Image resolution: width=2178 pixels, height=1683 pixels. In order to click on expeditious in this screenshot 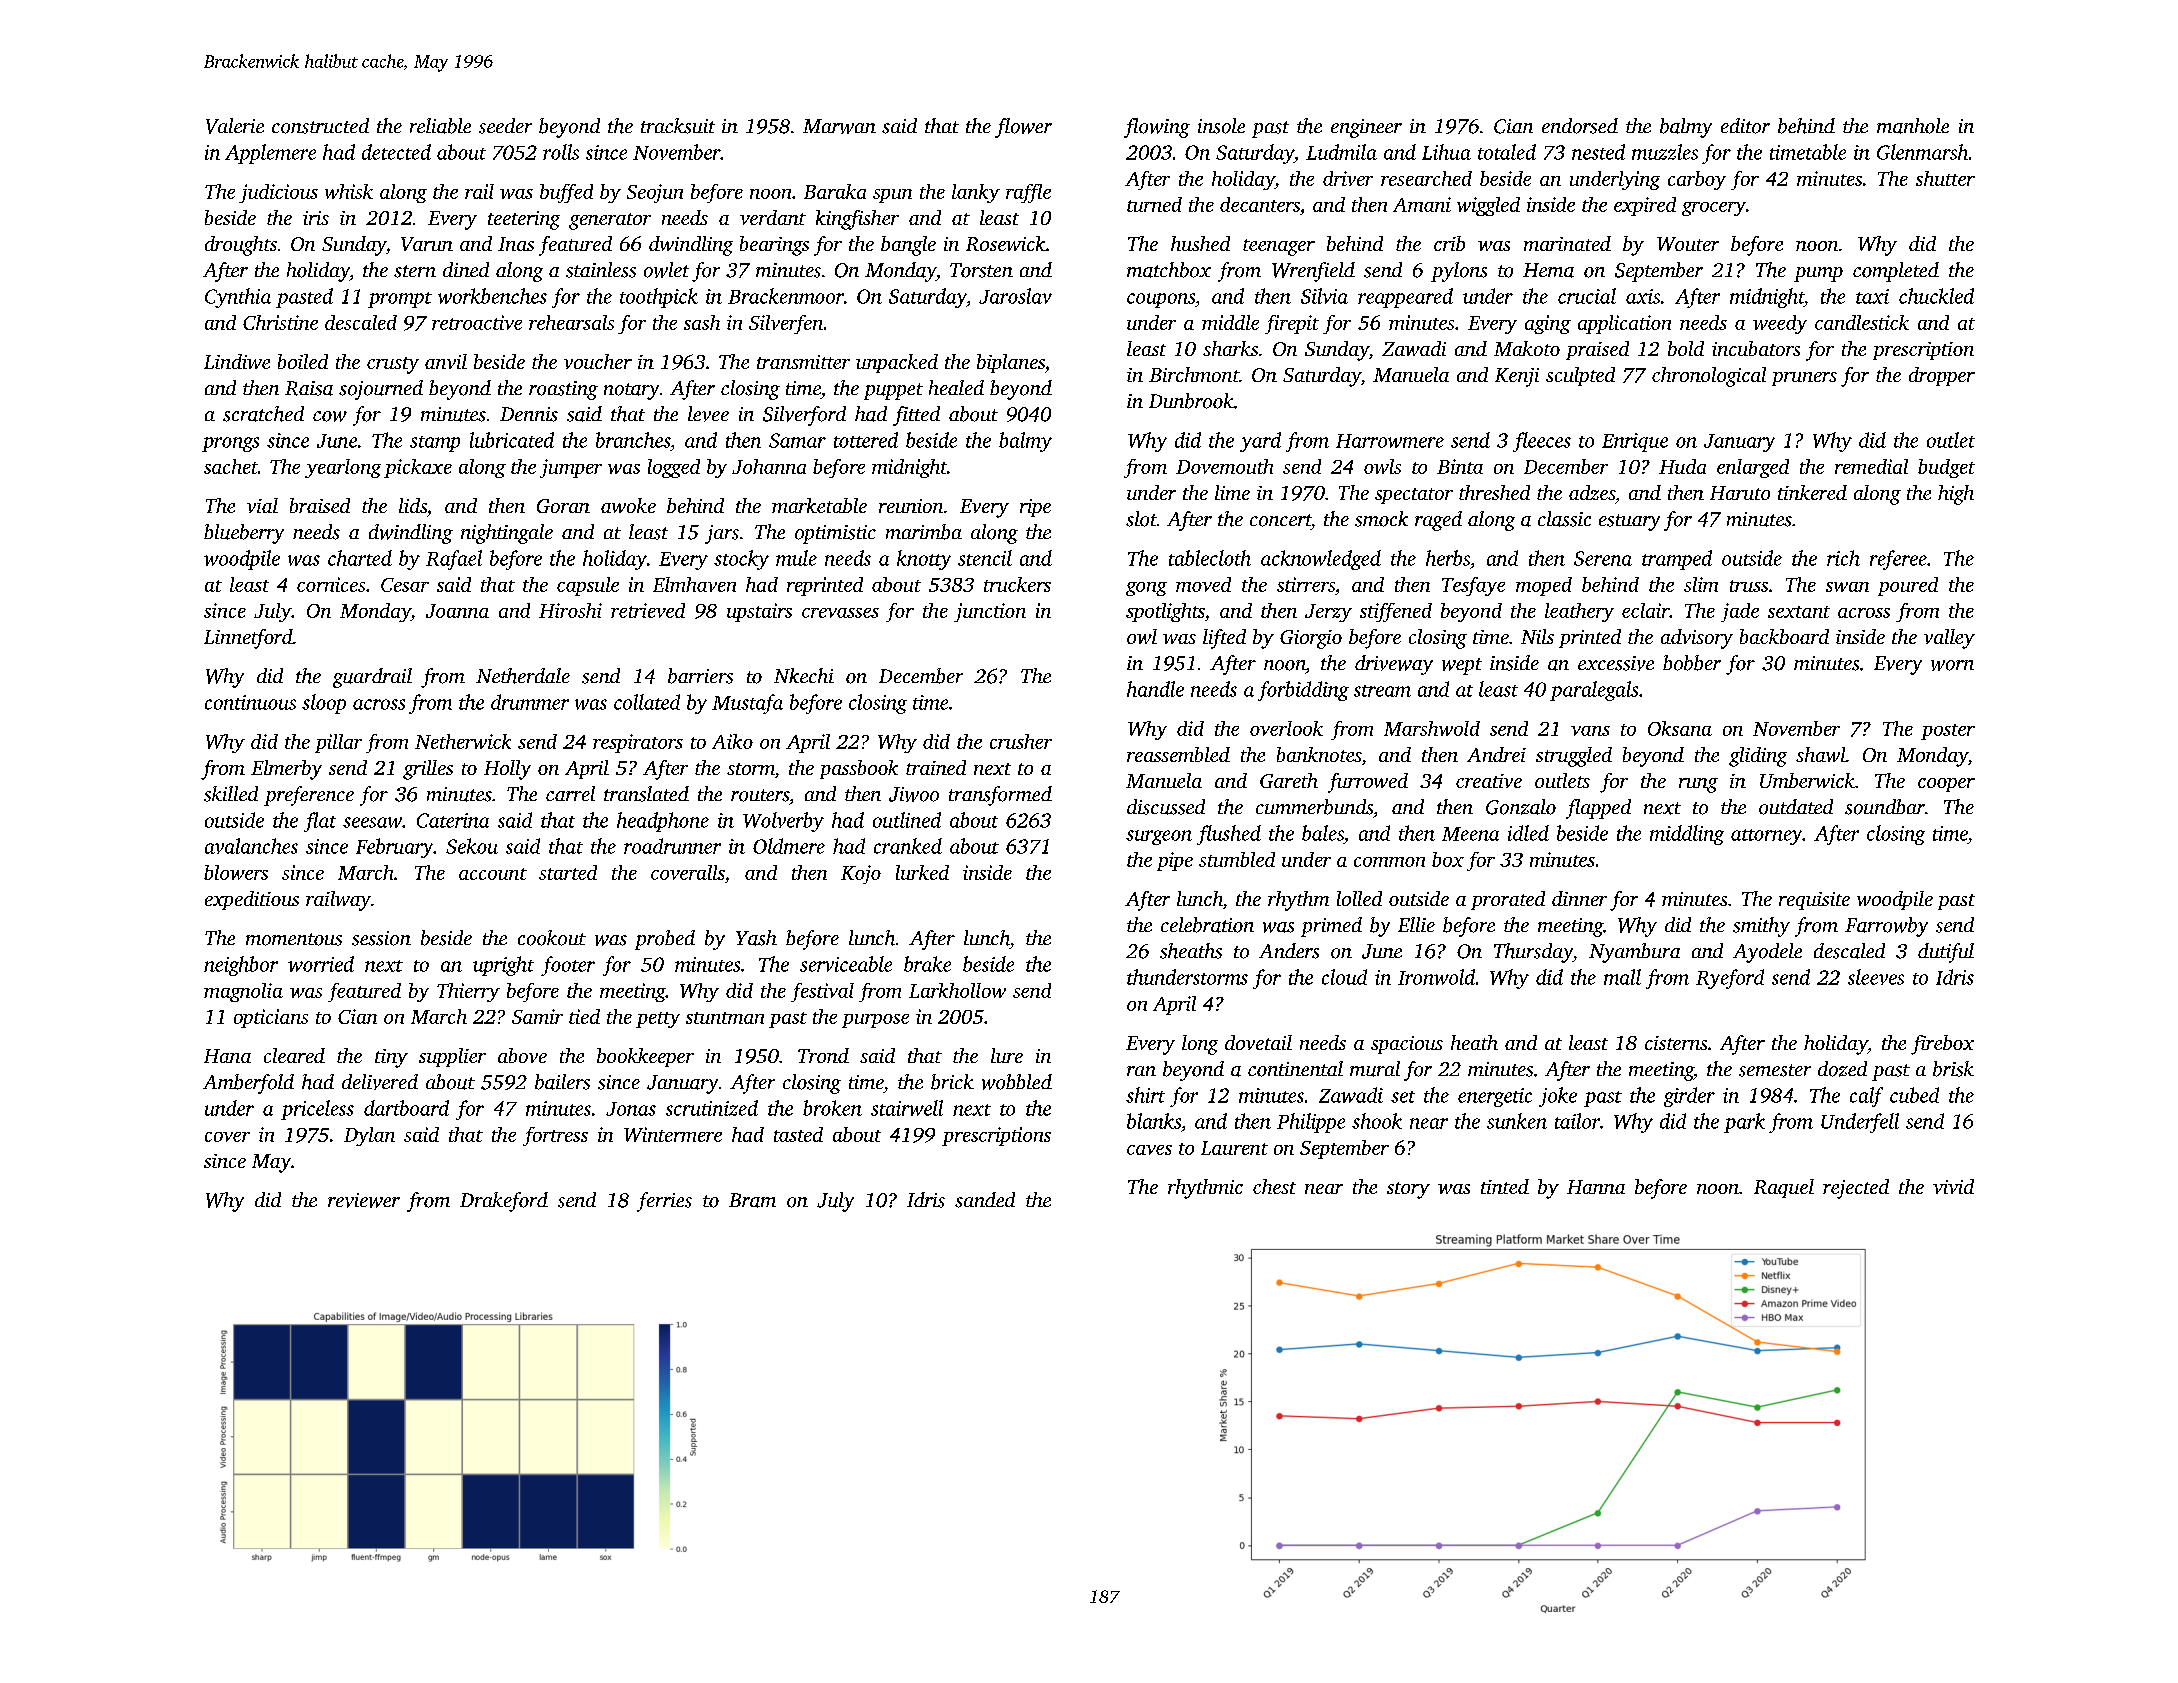, I will do `click(252, 900)`.
